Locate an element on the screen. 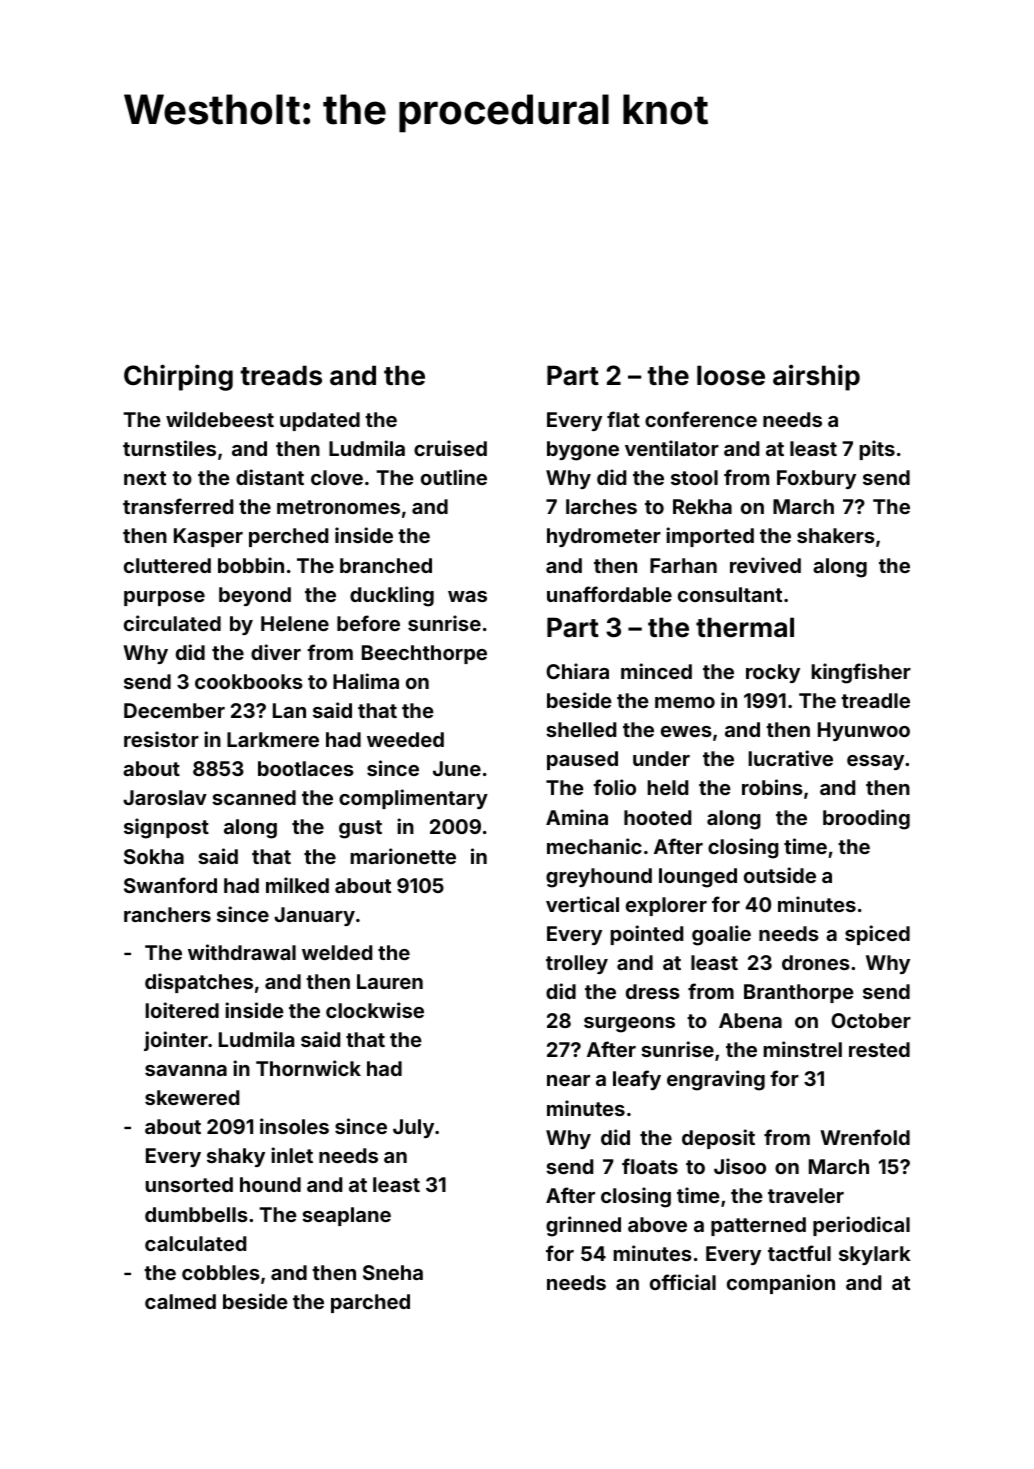 This screenshot has height=1469, width=1034. treads is located at coordinates (281, 375).
